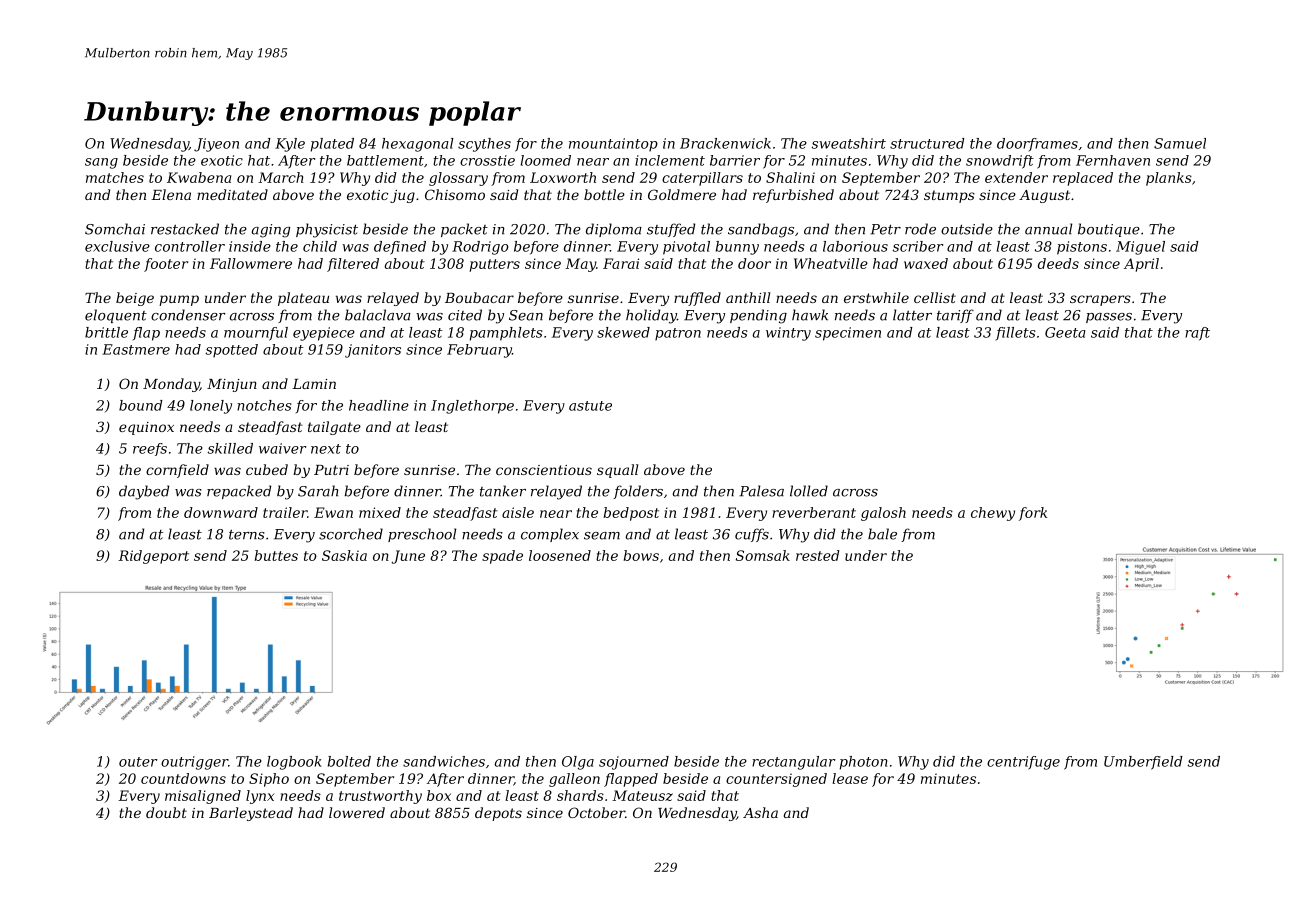  What do you see at coordinates (1033, 514) in the screenshot?
I see `fork` at bounding box center [1033, 514].
